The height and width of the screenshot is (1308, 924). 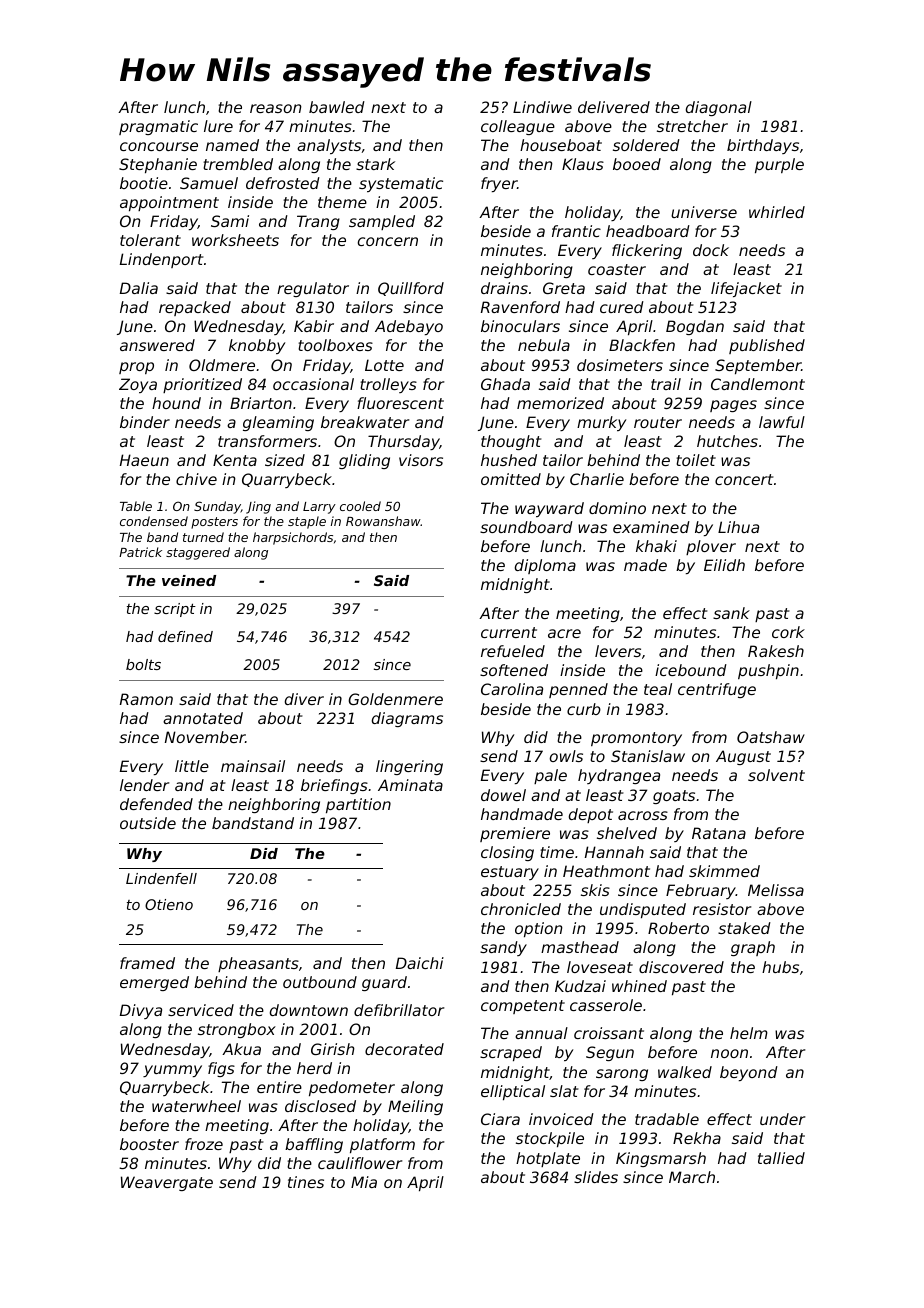 What do you see at coordinates (746, 289) in the screenshot?
I see `lifejacket` at bounding box center [746, 289].
